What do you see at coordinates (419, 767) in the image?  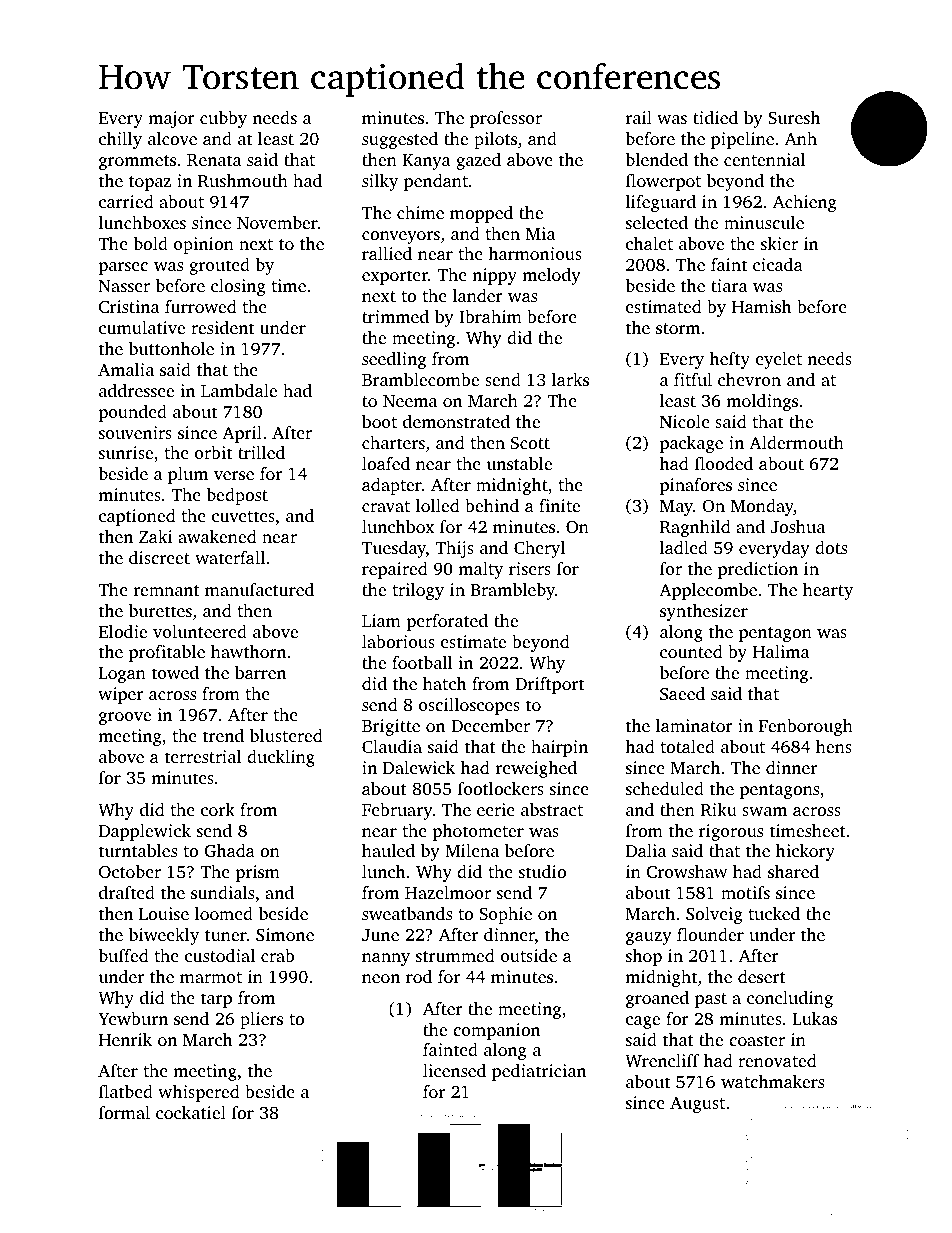 I see `Dalewick` at bounding box center [419, 767].
